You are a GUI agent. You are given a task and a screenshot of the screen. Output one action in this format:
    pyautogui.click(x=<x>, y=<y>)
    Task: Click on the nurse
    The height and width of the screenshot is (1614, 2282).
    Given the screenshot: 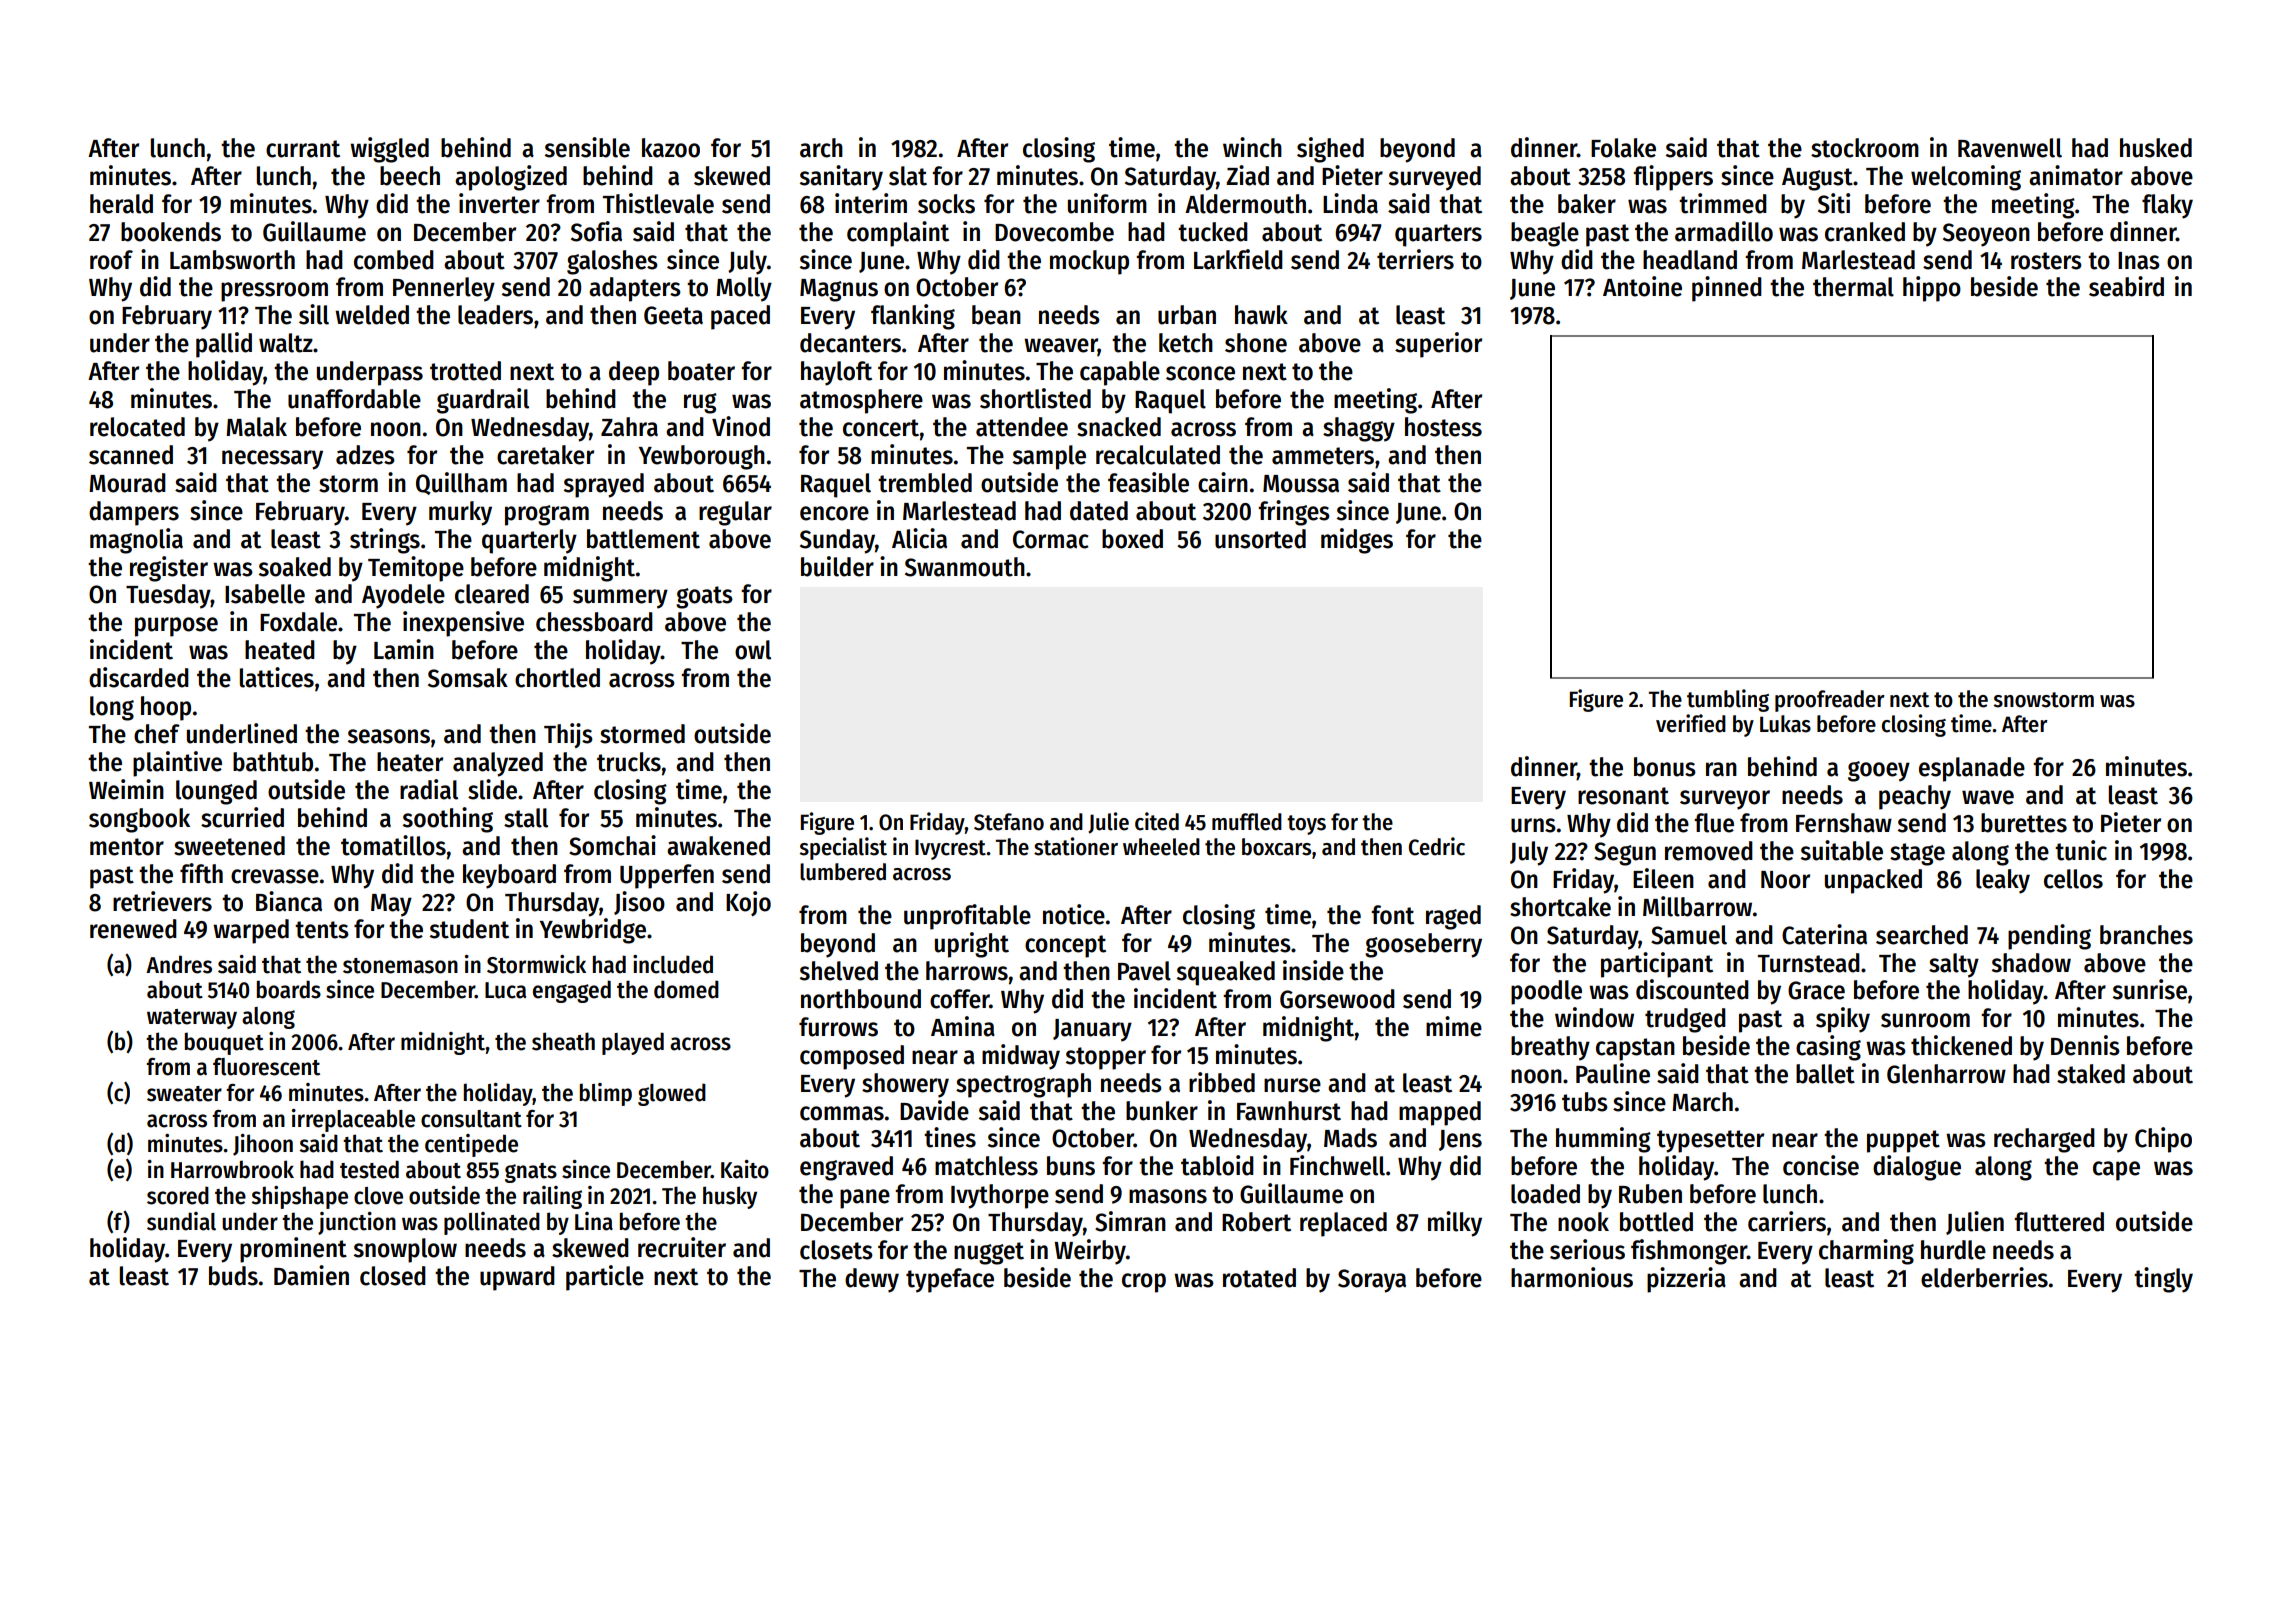 What is the action you would take?
    pyautogui.click(x=1292, y=1085)
